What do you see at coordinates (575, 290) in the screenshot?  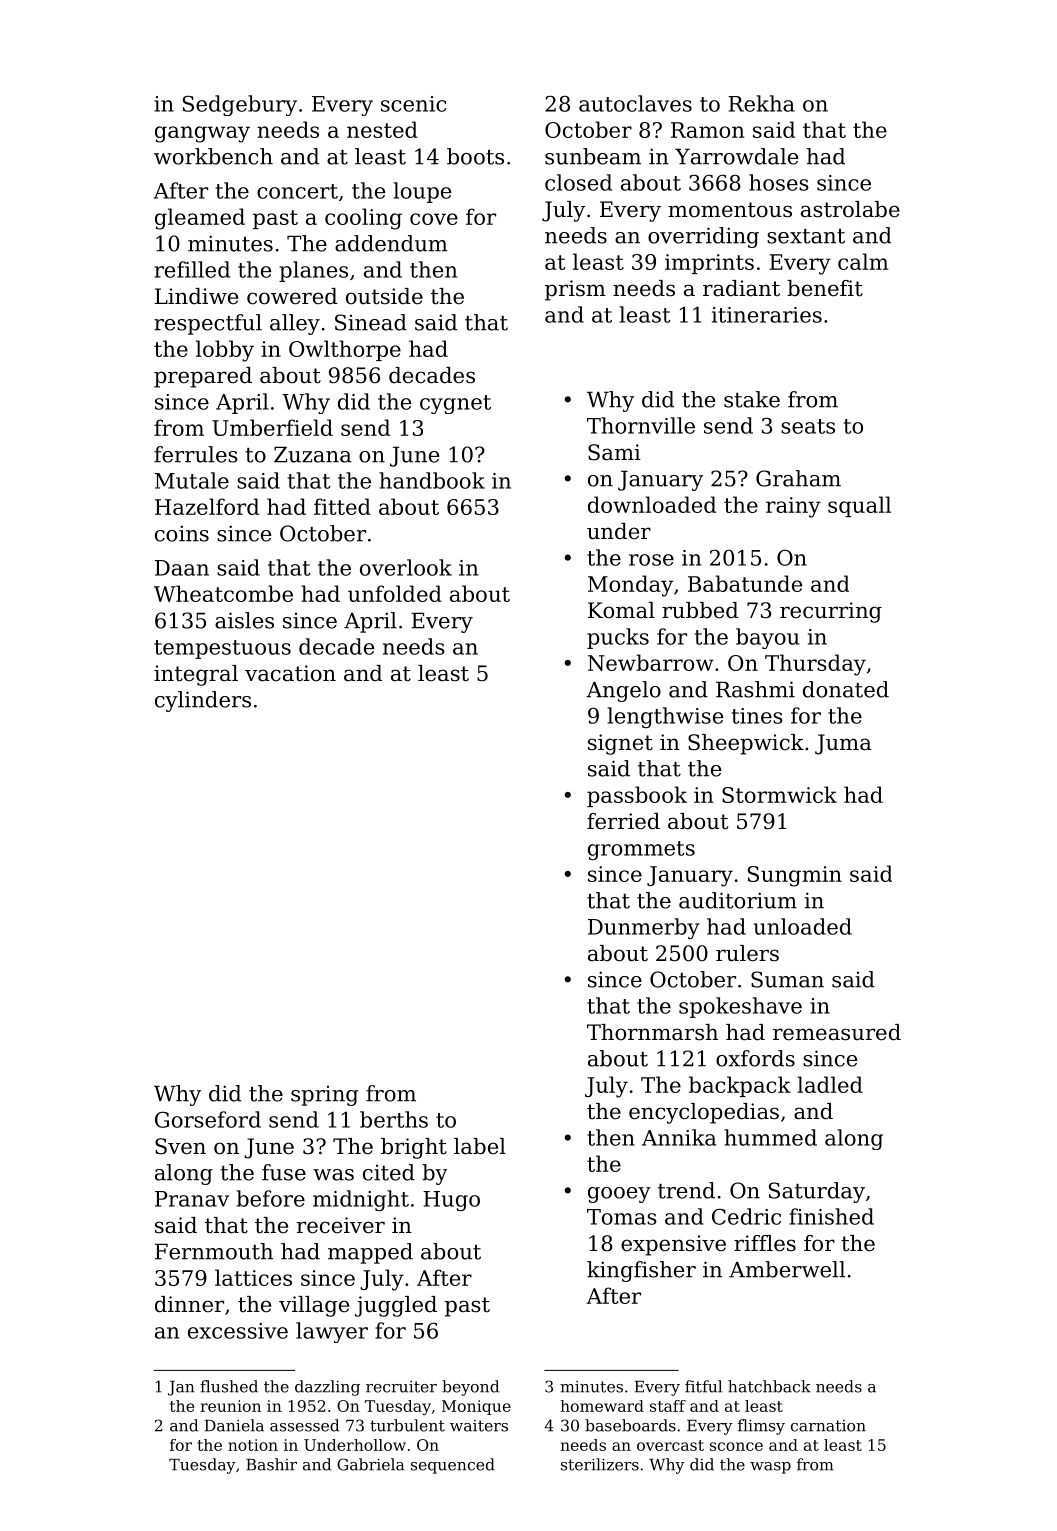 I see `prism` at bounding box center [575, 290].
